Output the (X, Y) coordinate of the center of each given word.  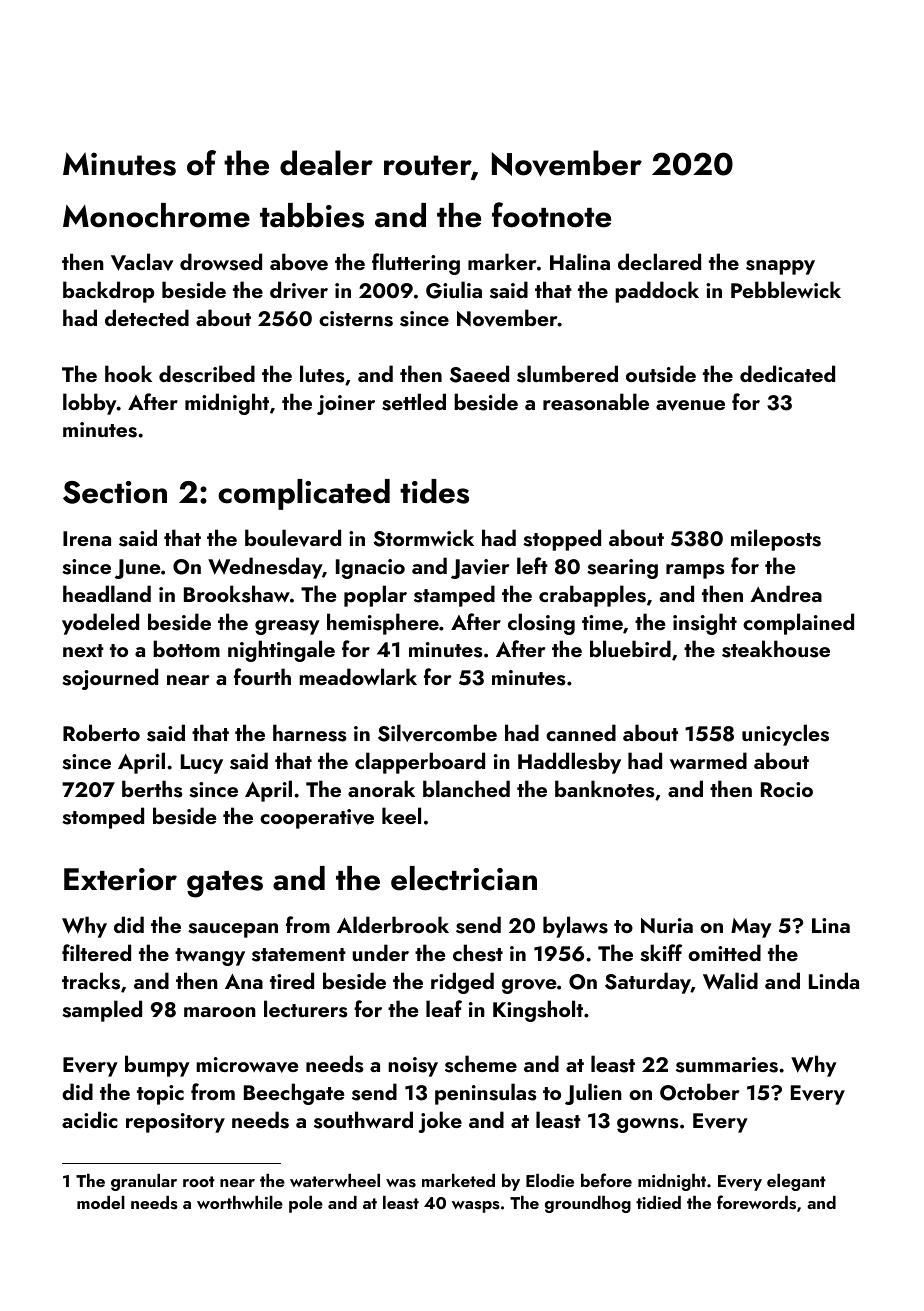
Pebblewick (786, 289)
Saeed (479, 374)
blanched (466, 788)
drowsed (221, 262)
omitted (724, 952)
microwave (247, 1065)
